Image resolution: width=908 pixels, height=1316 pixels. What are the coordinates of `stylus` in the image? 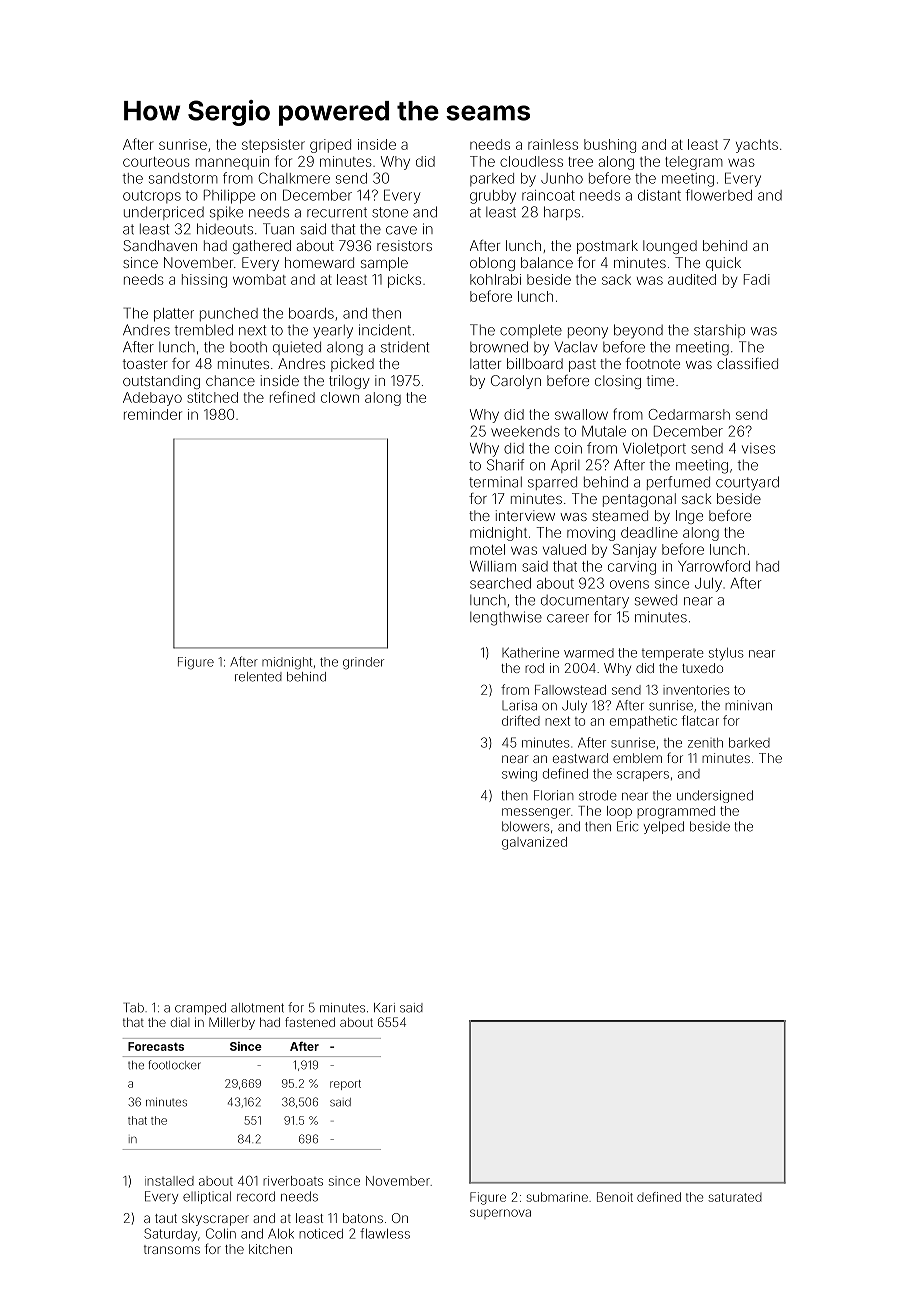 It's located at (726, 654).
